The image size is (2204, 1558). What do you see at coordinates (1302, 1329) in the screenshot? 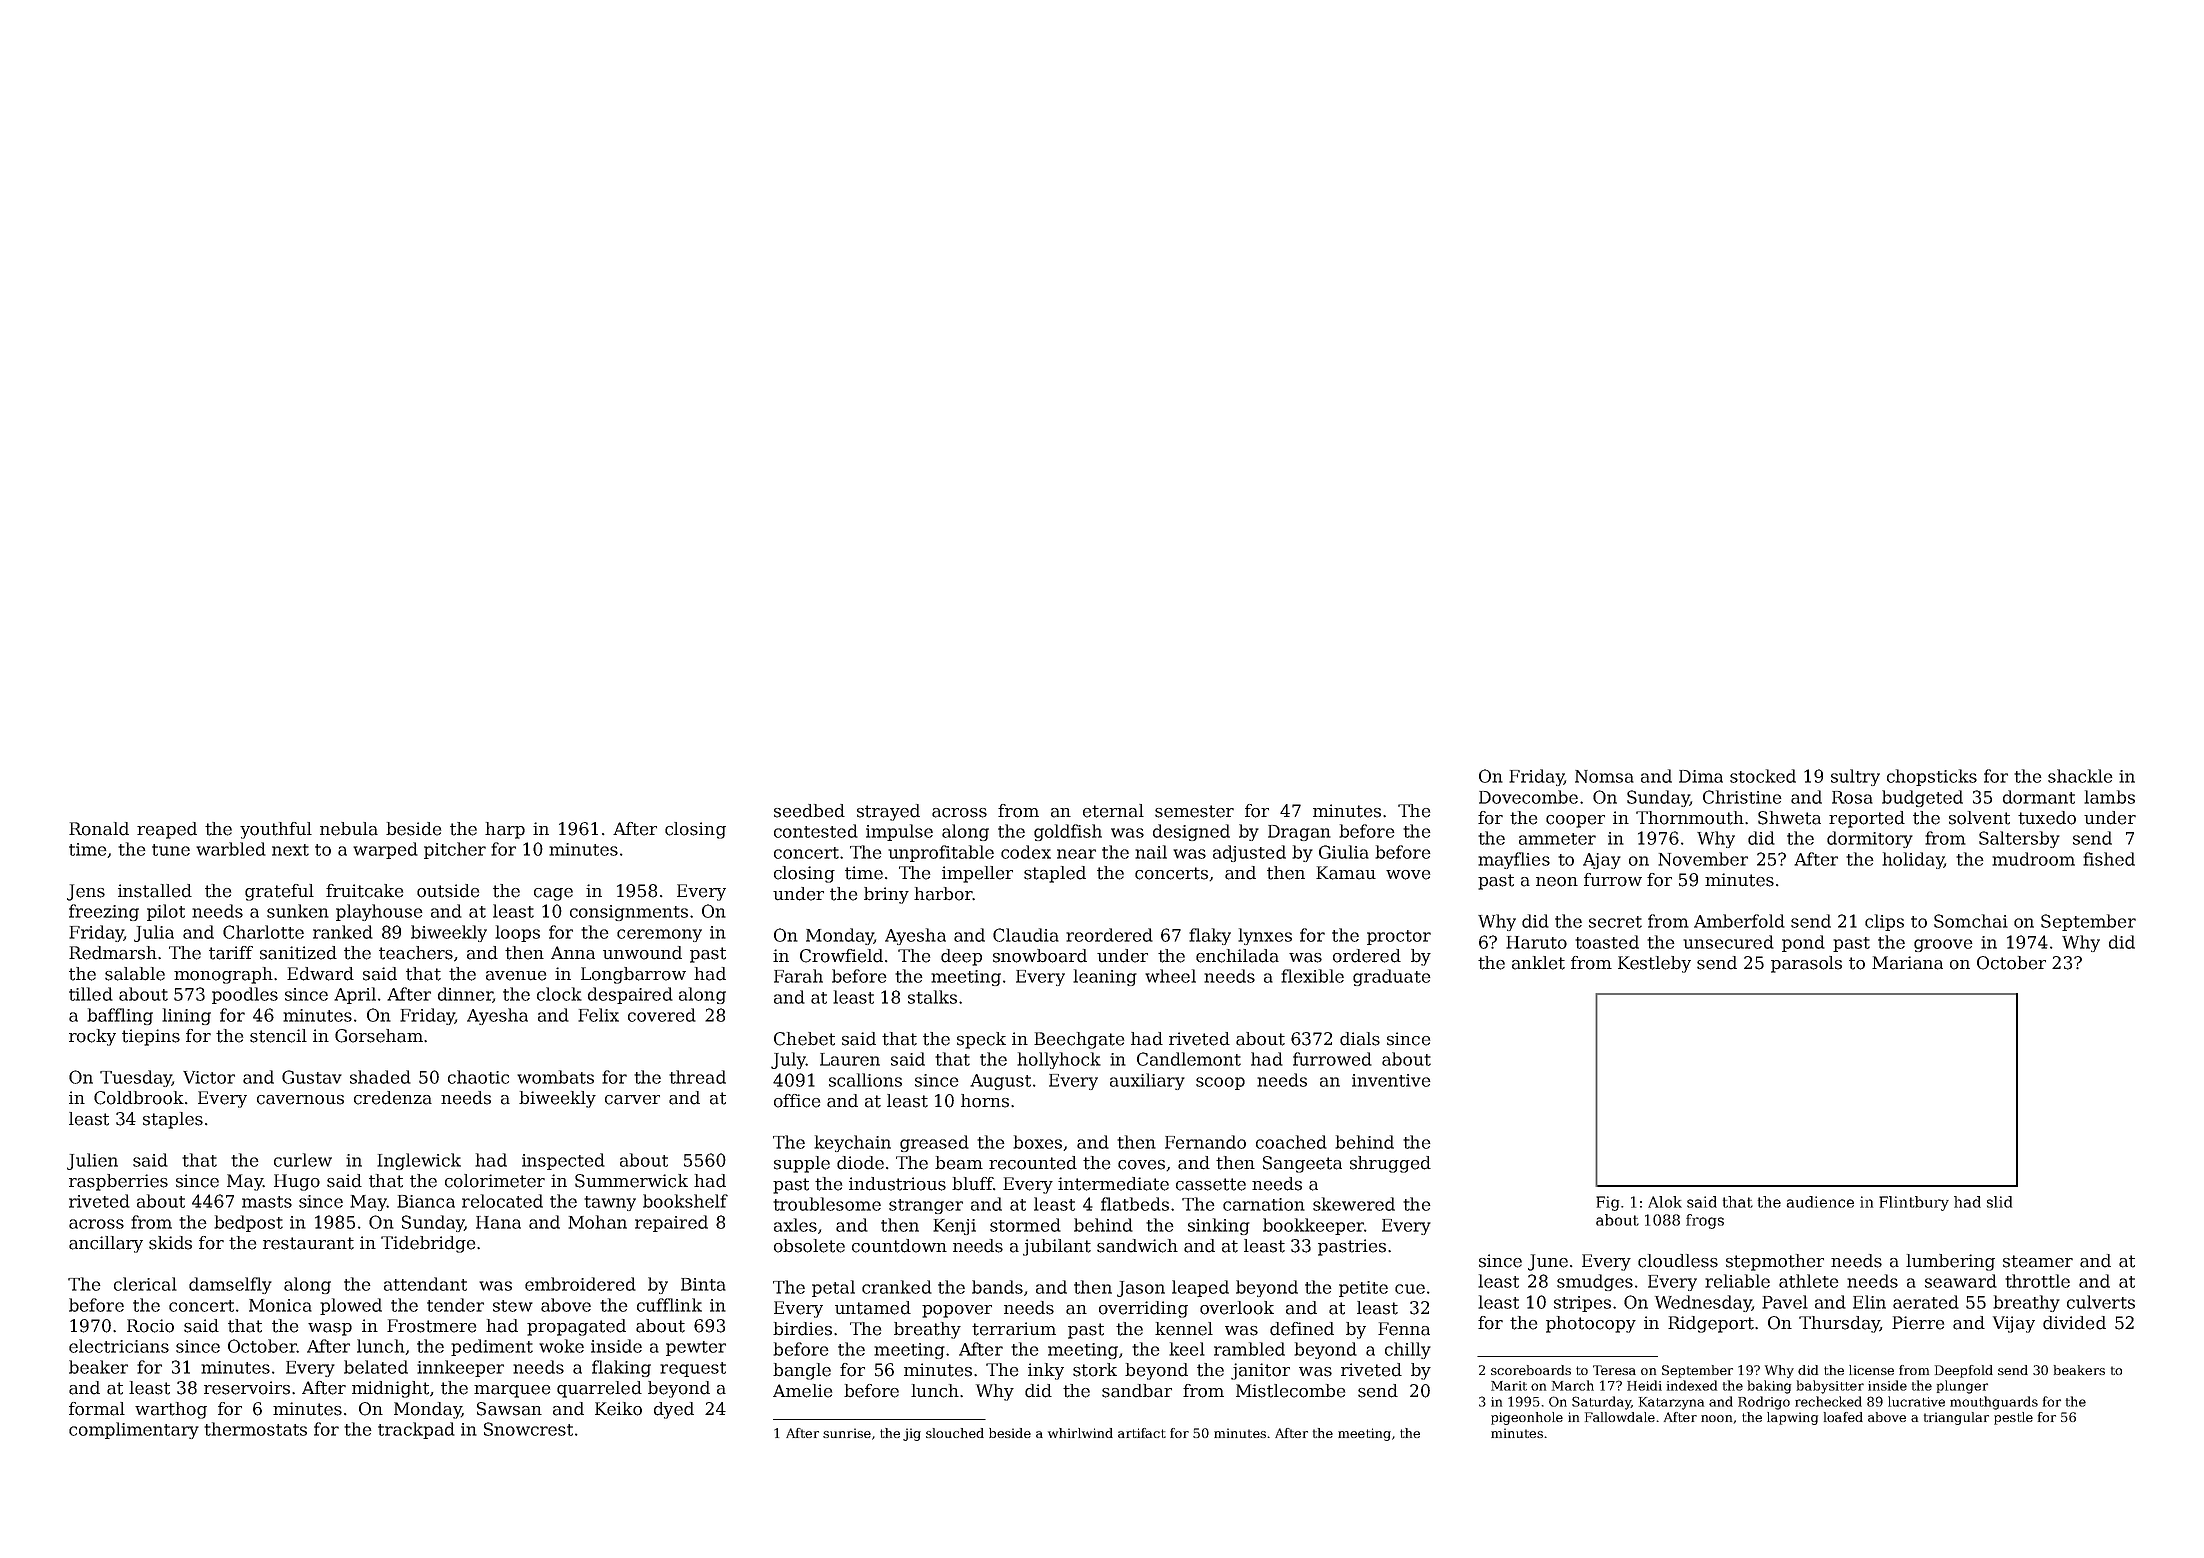
I see `defined` at bounding box center [1302, 1329].
